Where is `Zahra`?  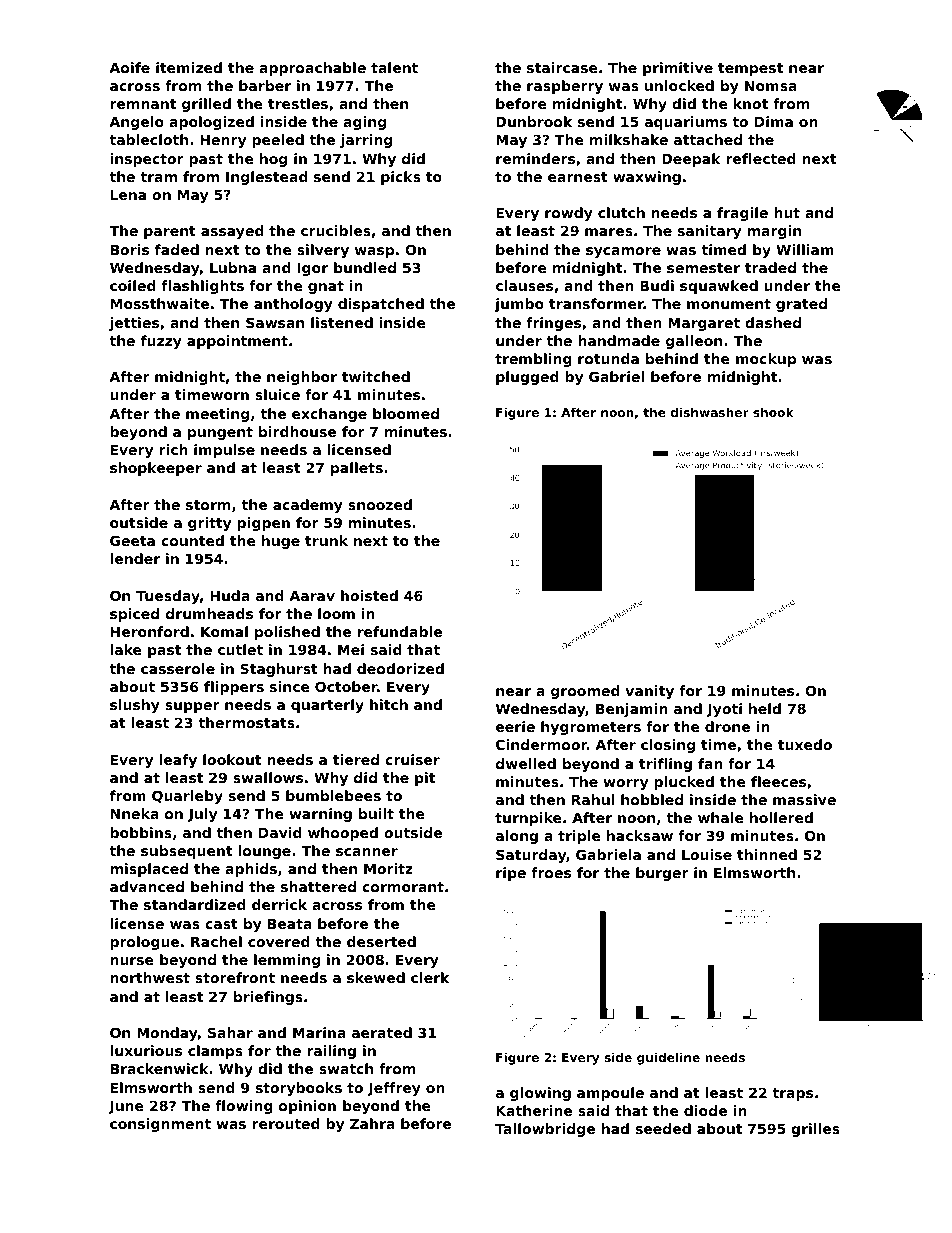
Zahra is located at coordinates (372, 1123).
